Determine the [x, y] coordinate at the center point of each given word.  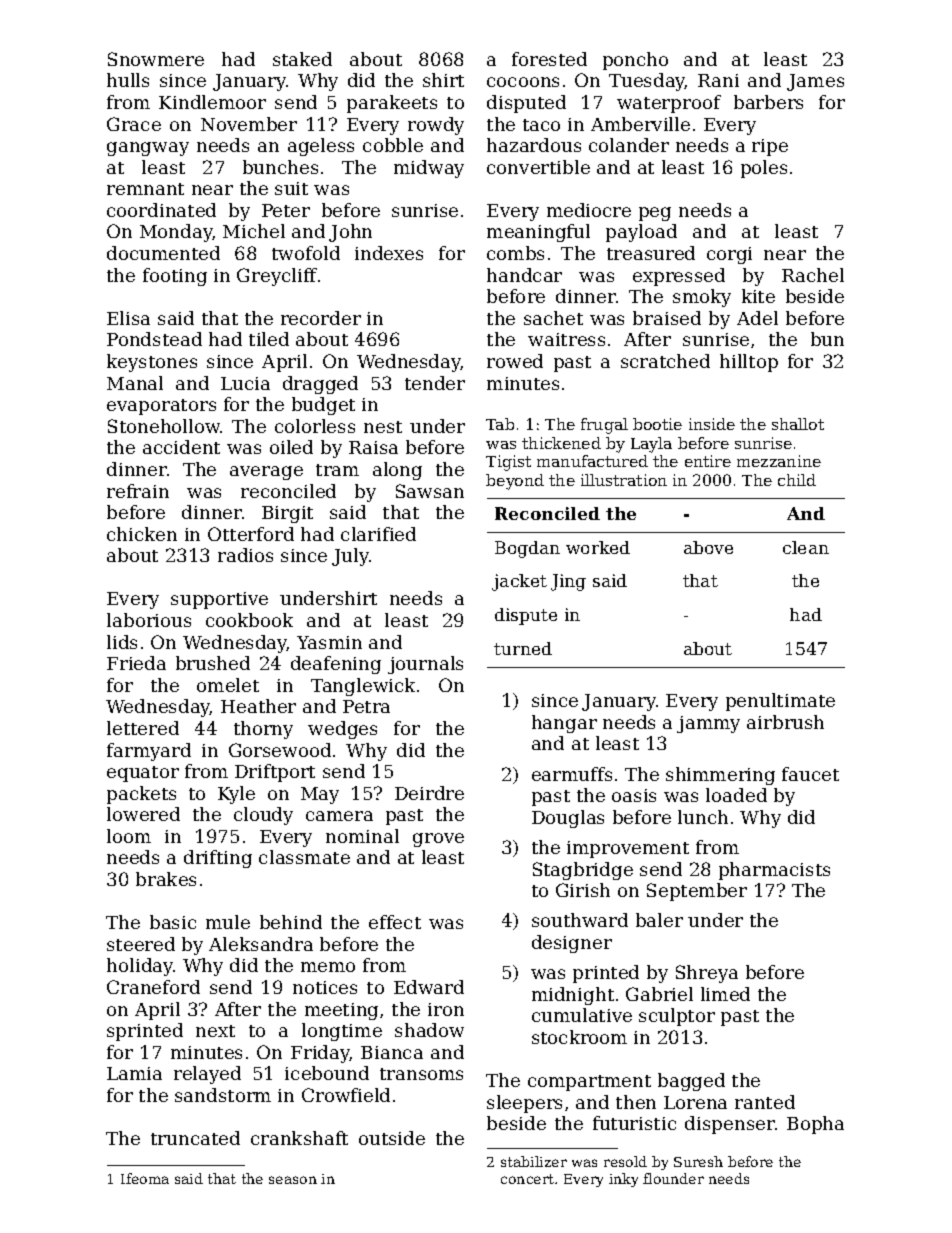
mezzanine [779, 461]
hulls [128, 80]
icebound [327, 1073]
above [708, 547]
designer [572, 944]
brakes [166, 879]
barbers [768, 102]
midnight [573, 996]
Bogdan [527, 549]
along [397, 471]
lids [122, 642]
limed [725, 994]
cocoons [523, 82]
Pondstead [154, 339]
